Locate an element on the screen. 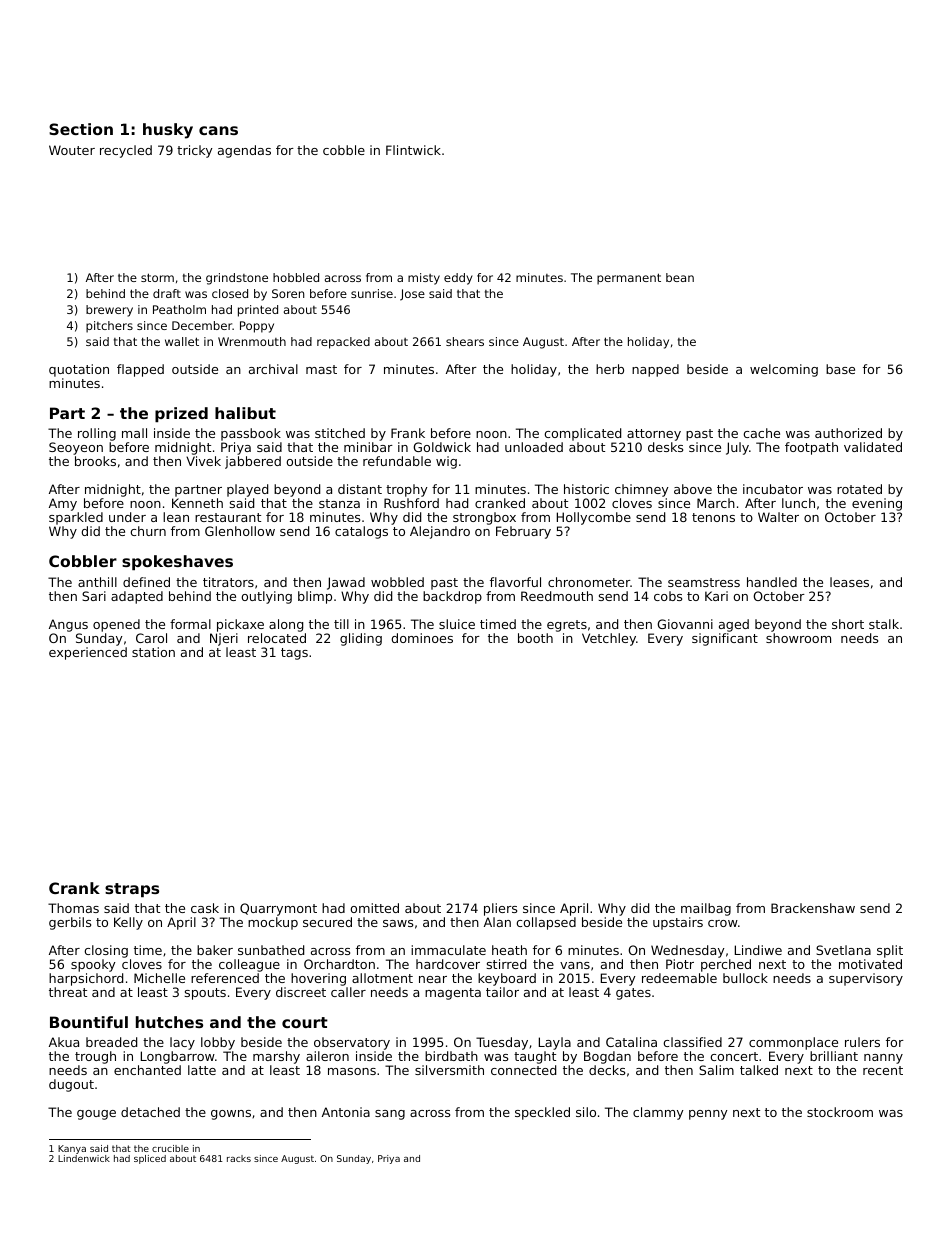 This screenshot has height=1233, width=952. significant is located at coordinates (725, 639).
